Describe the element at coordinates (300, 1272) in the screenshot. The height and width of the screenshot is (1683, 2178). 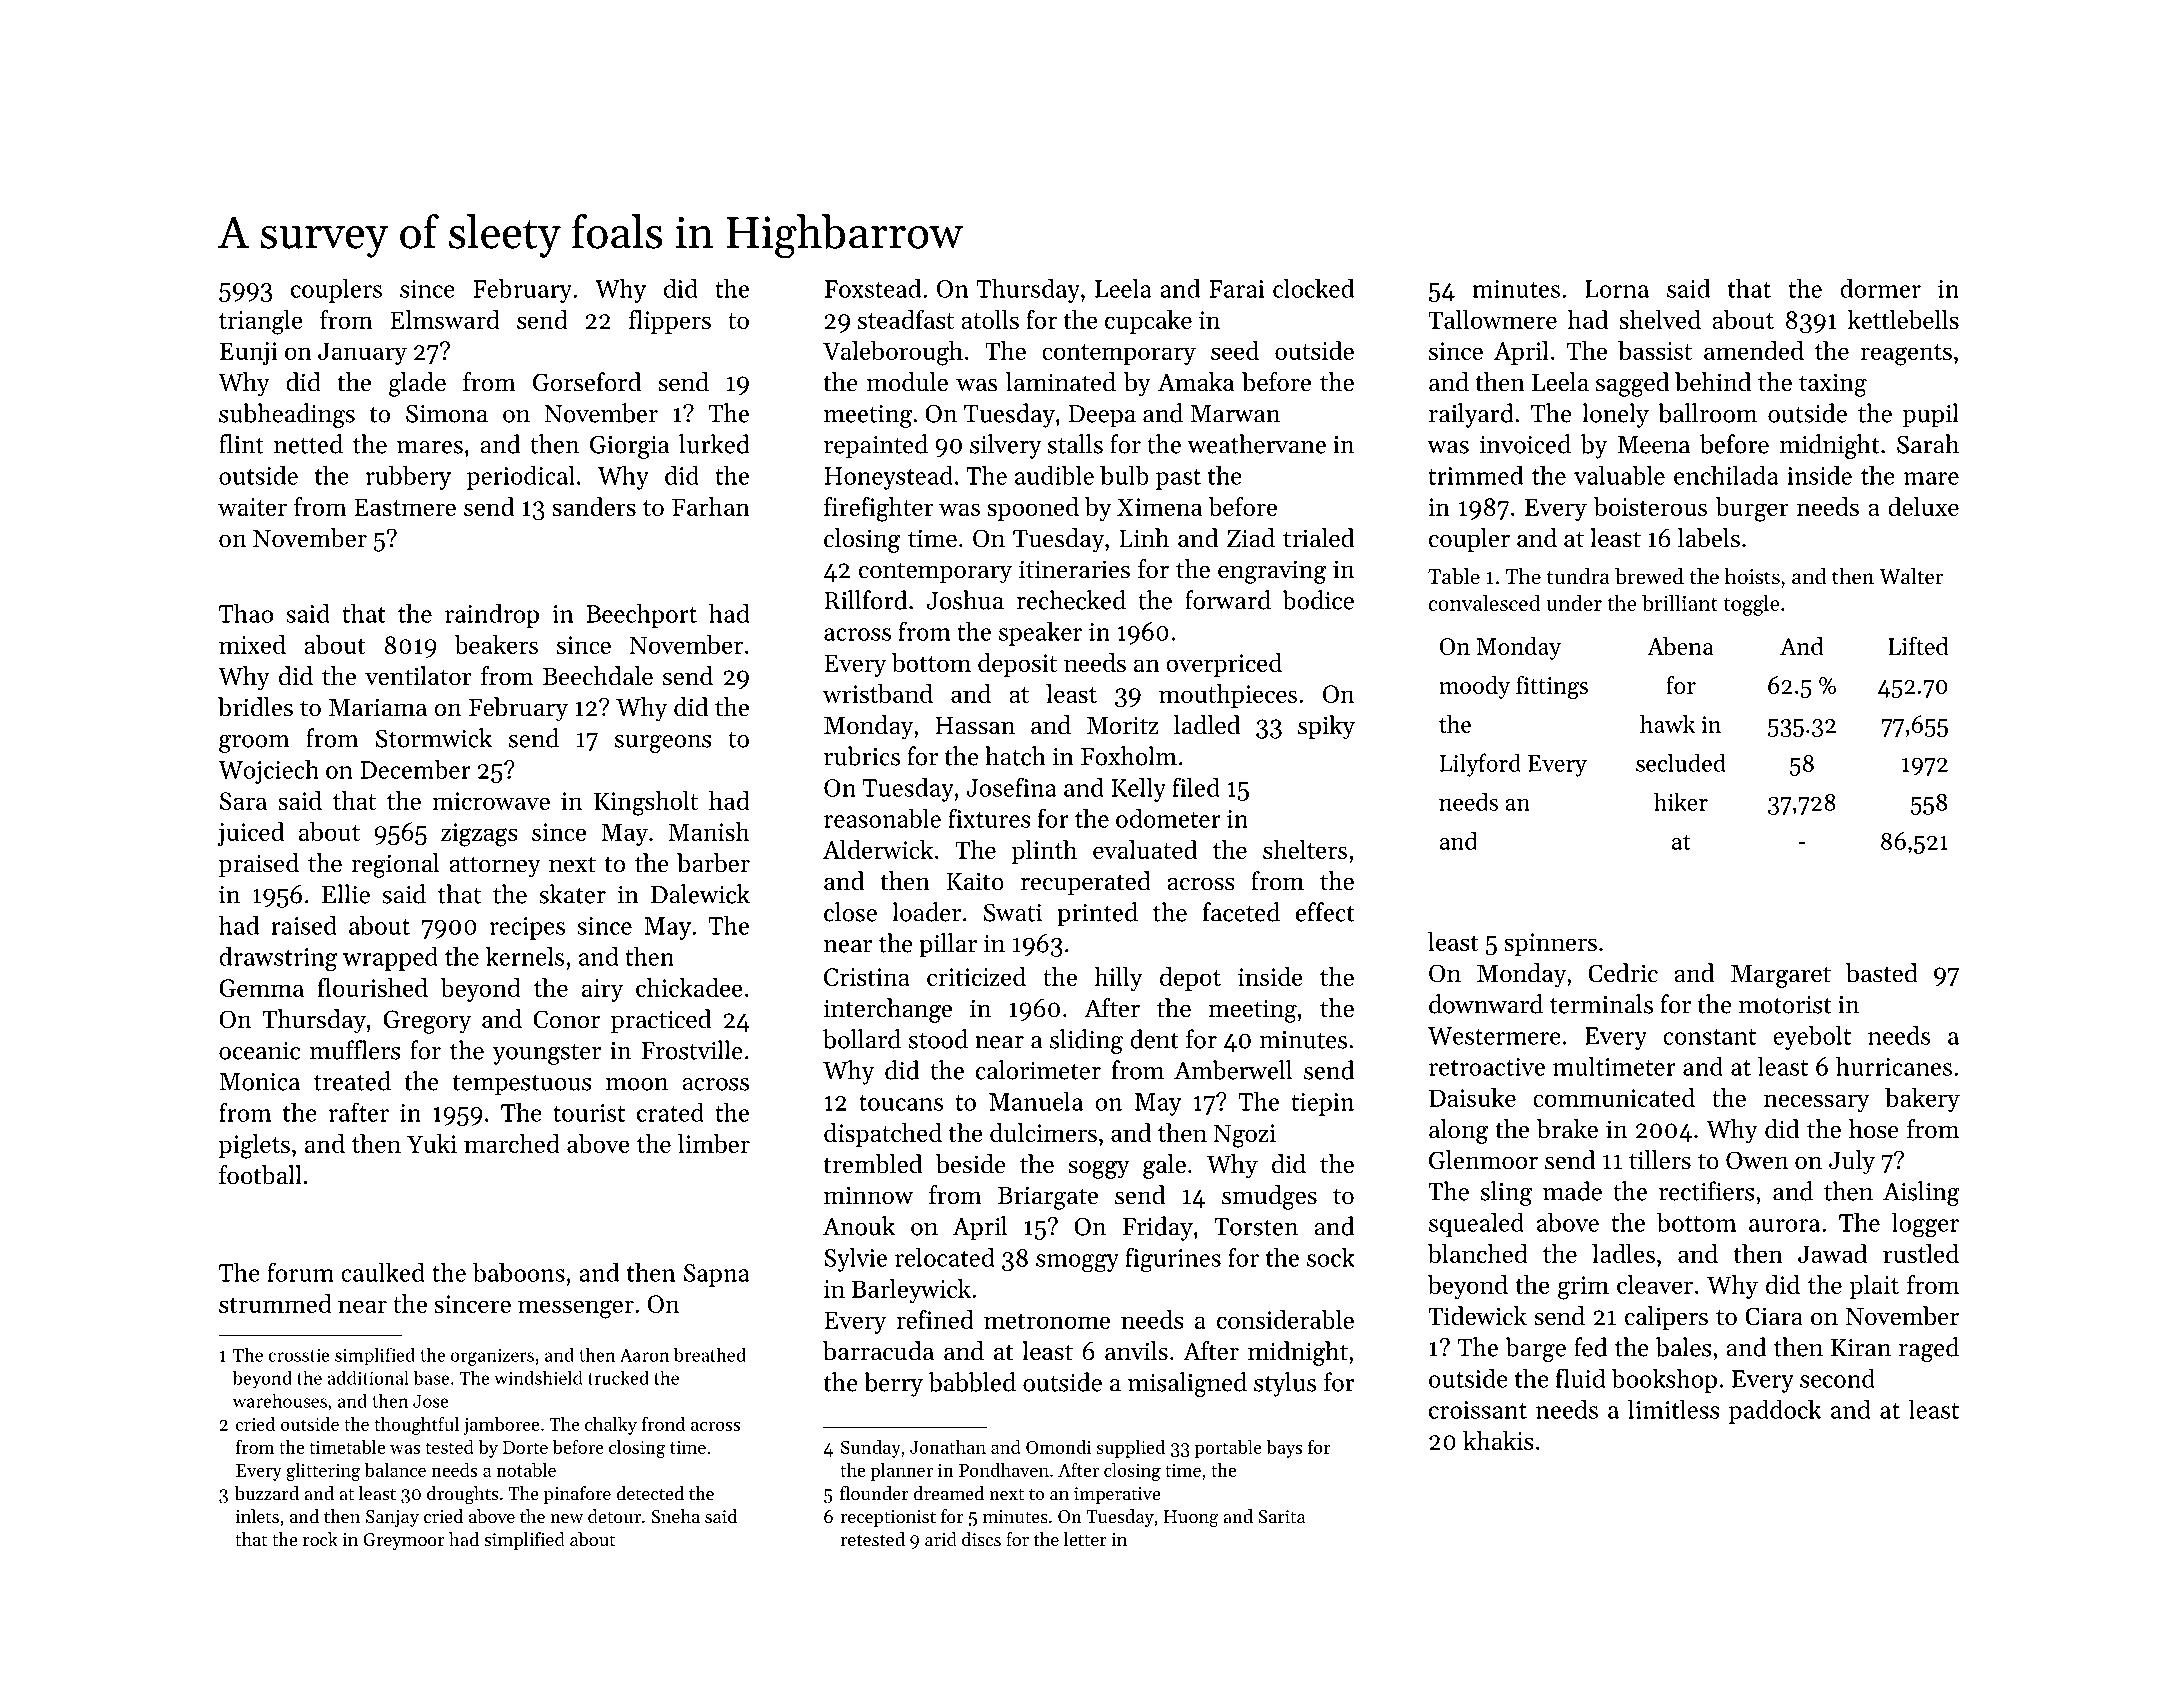
I see `forum` at that location.
